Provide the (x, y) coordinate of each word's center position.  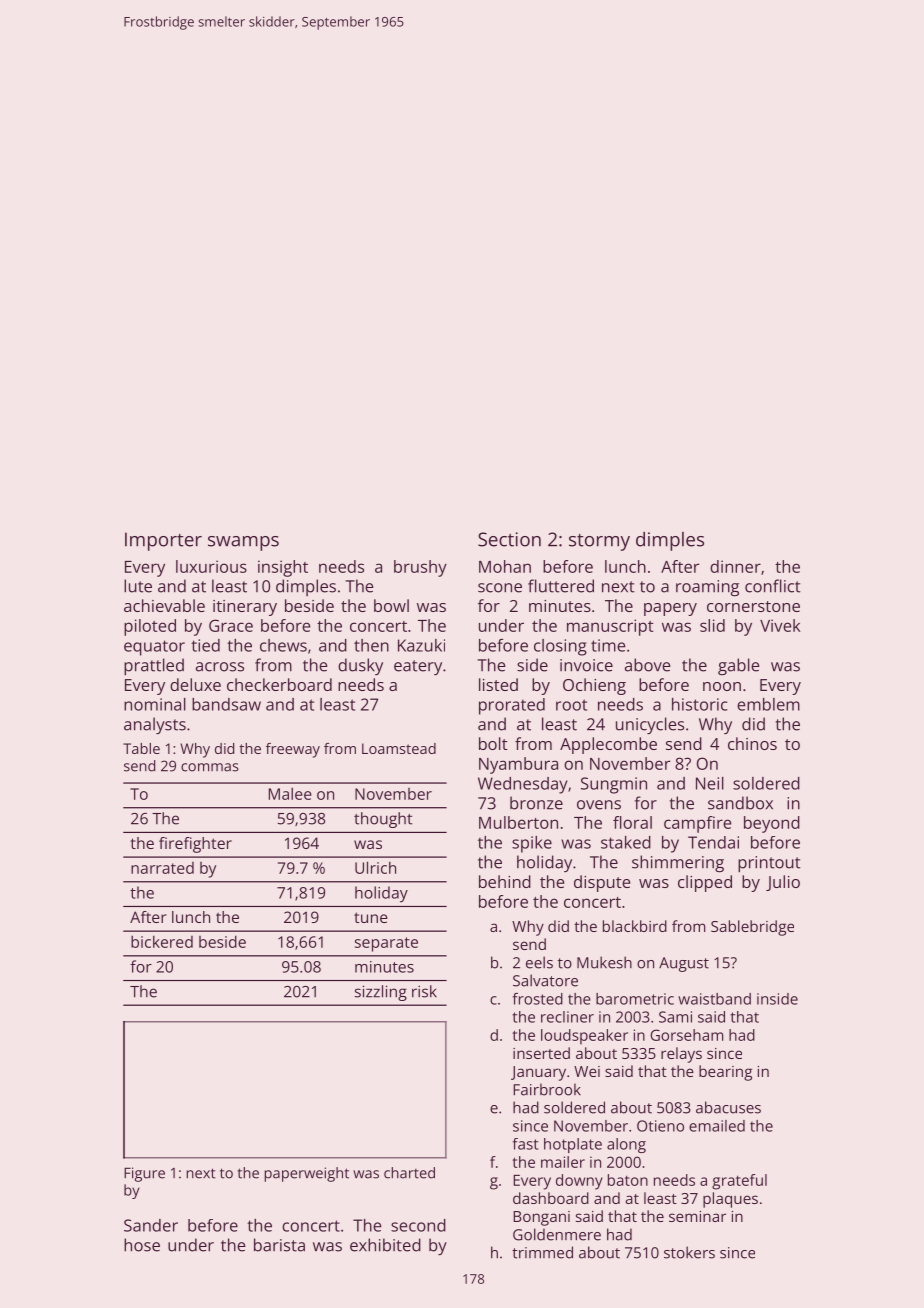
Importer (163, 541)
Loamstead (399, 748)
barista (279, 1245)
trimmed (542, 1252)
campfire (697, 824)
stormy (599, 542)
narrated (162, 868)
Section (509, 539)
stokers (689, 1252)
